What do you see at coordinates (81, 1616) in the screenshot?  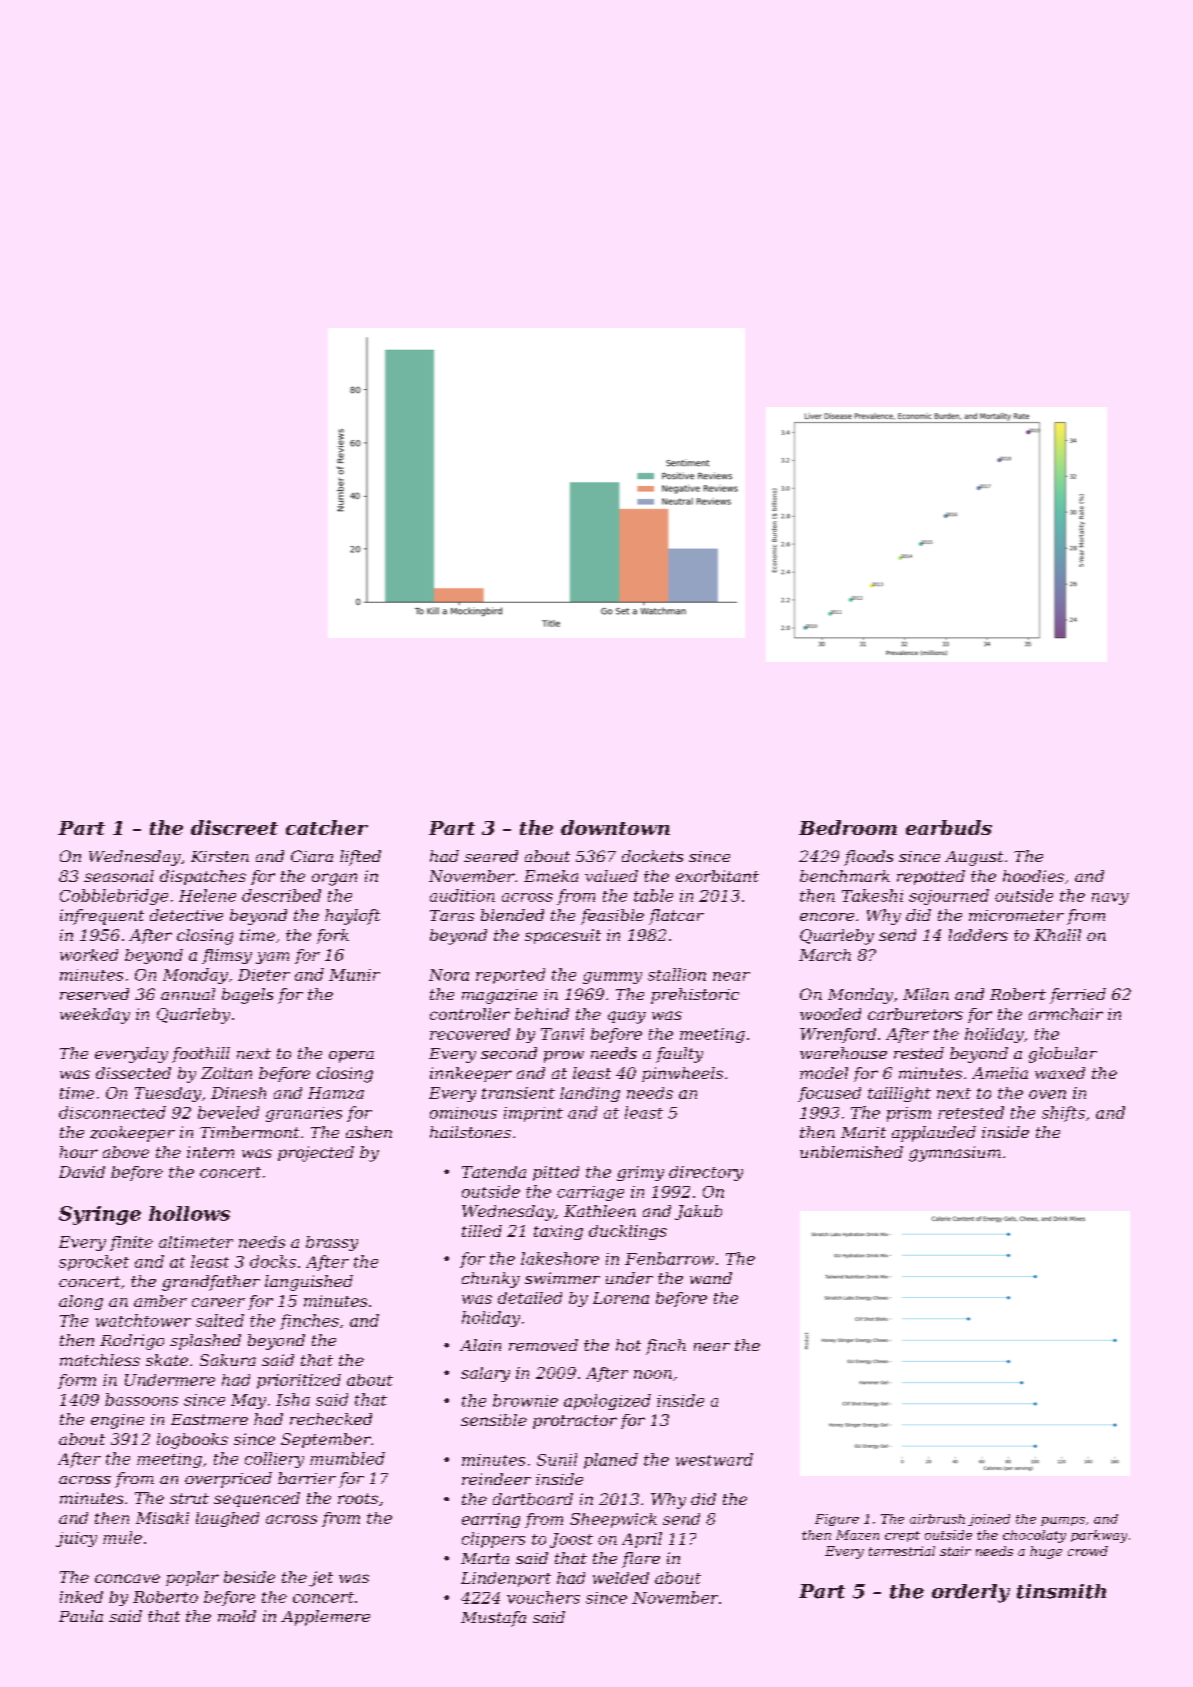 I see `Paula` at bounding box center [81, 1616].
